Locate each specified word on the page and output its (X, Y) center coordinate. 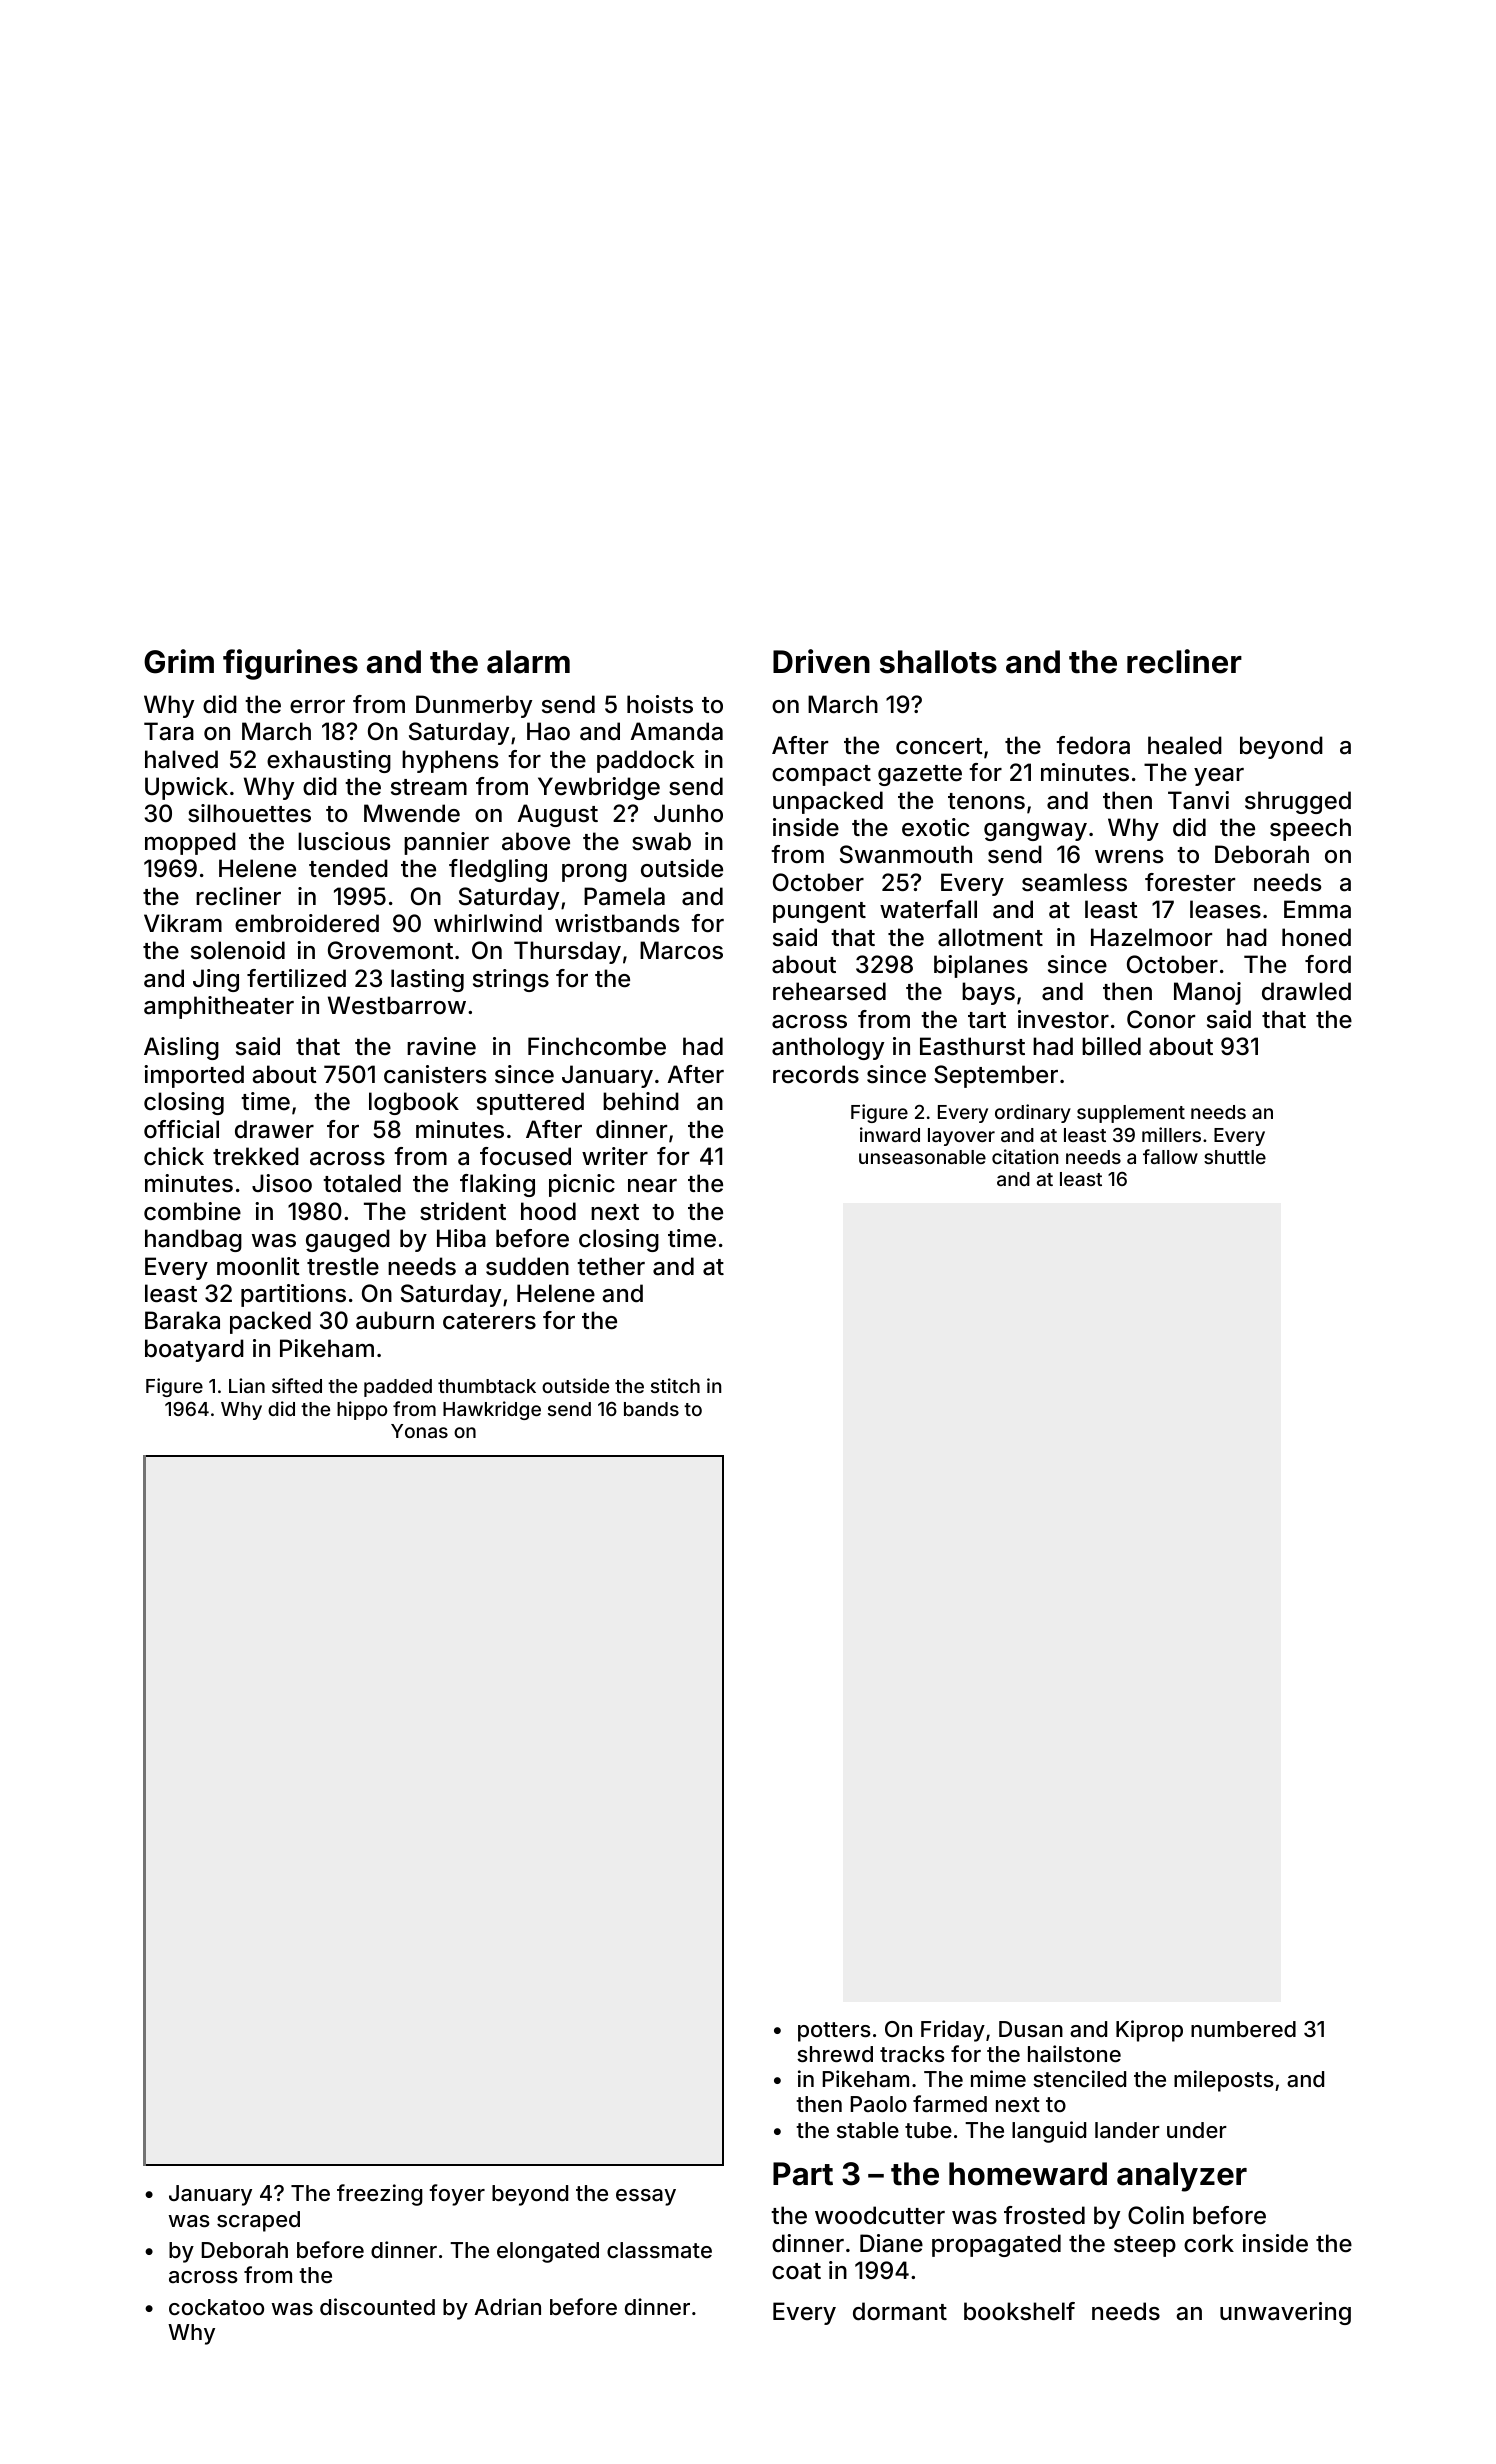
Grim (179, 661)
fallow (1170, 1156)
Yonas (419, 1431)
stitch (675, 1385)
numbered (1243, 2029)
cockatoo (216, 2307)
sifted (297, 1385)
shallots (938, 662)
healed (1185, 745)
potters (834, 2032)
